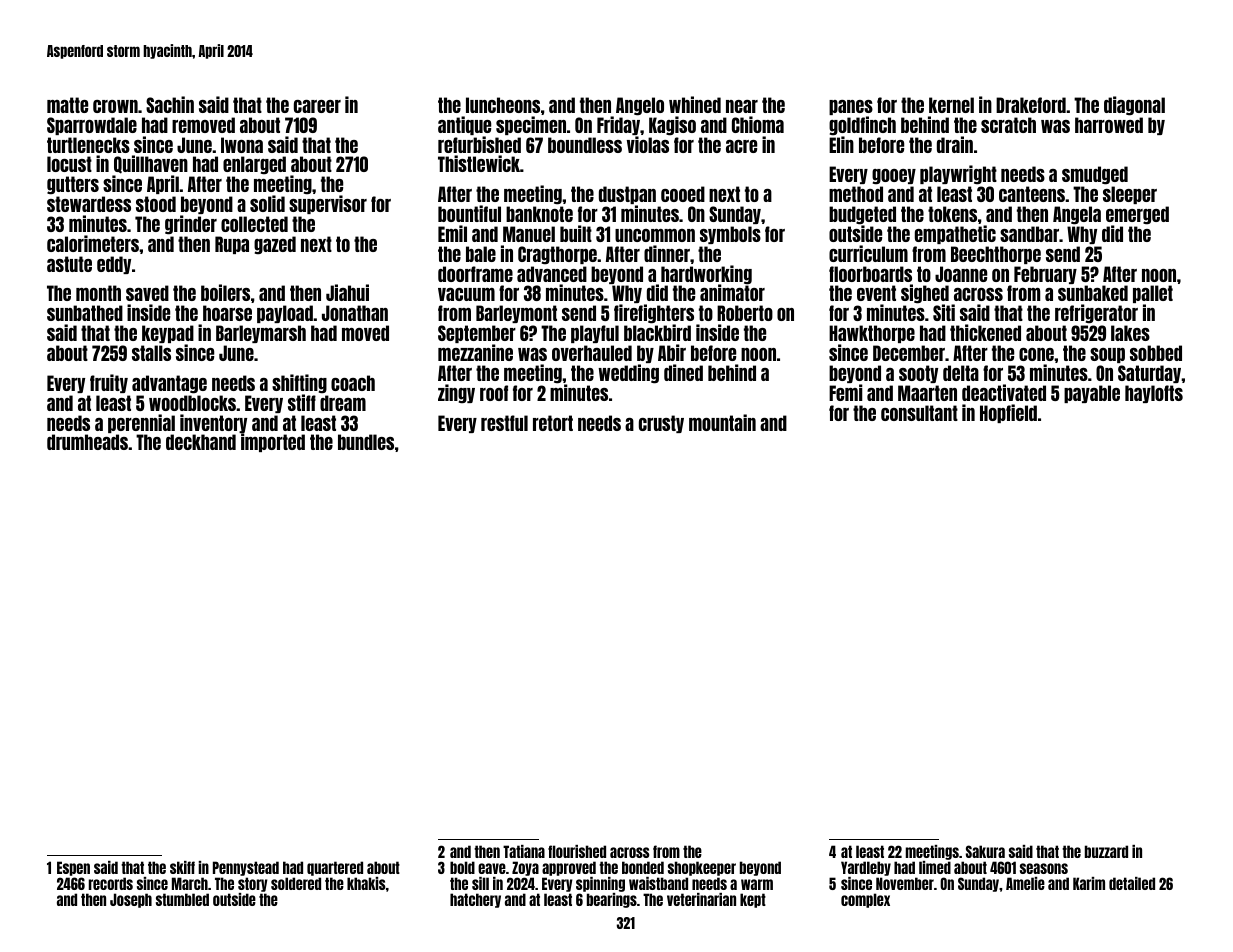  Describe the element at coordinates (841, 144) in the screenshot. I see `Elin` at that location.
